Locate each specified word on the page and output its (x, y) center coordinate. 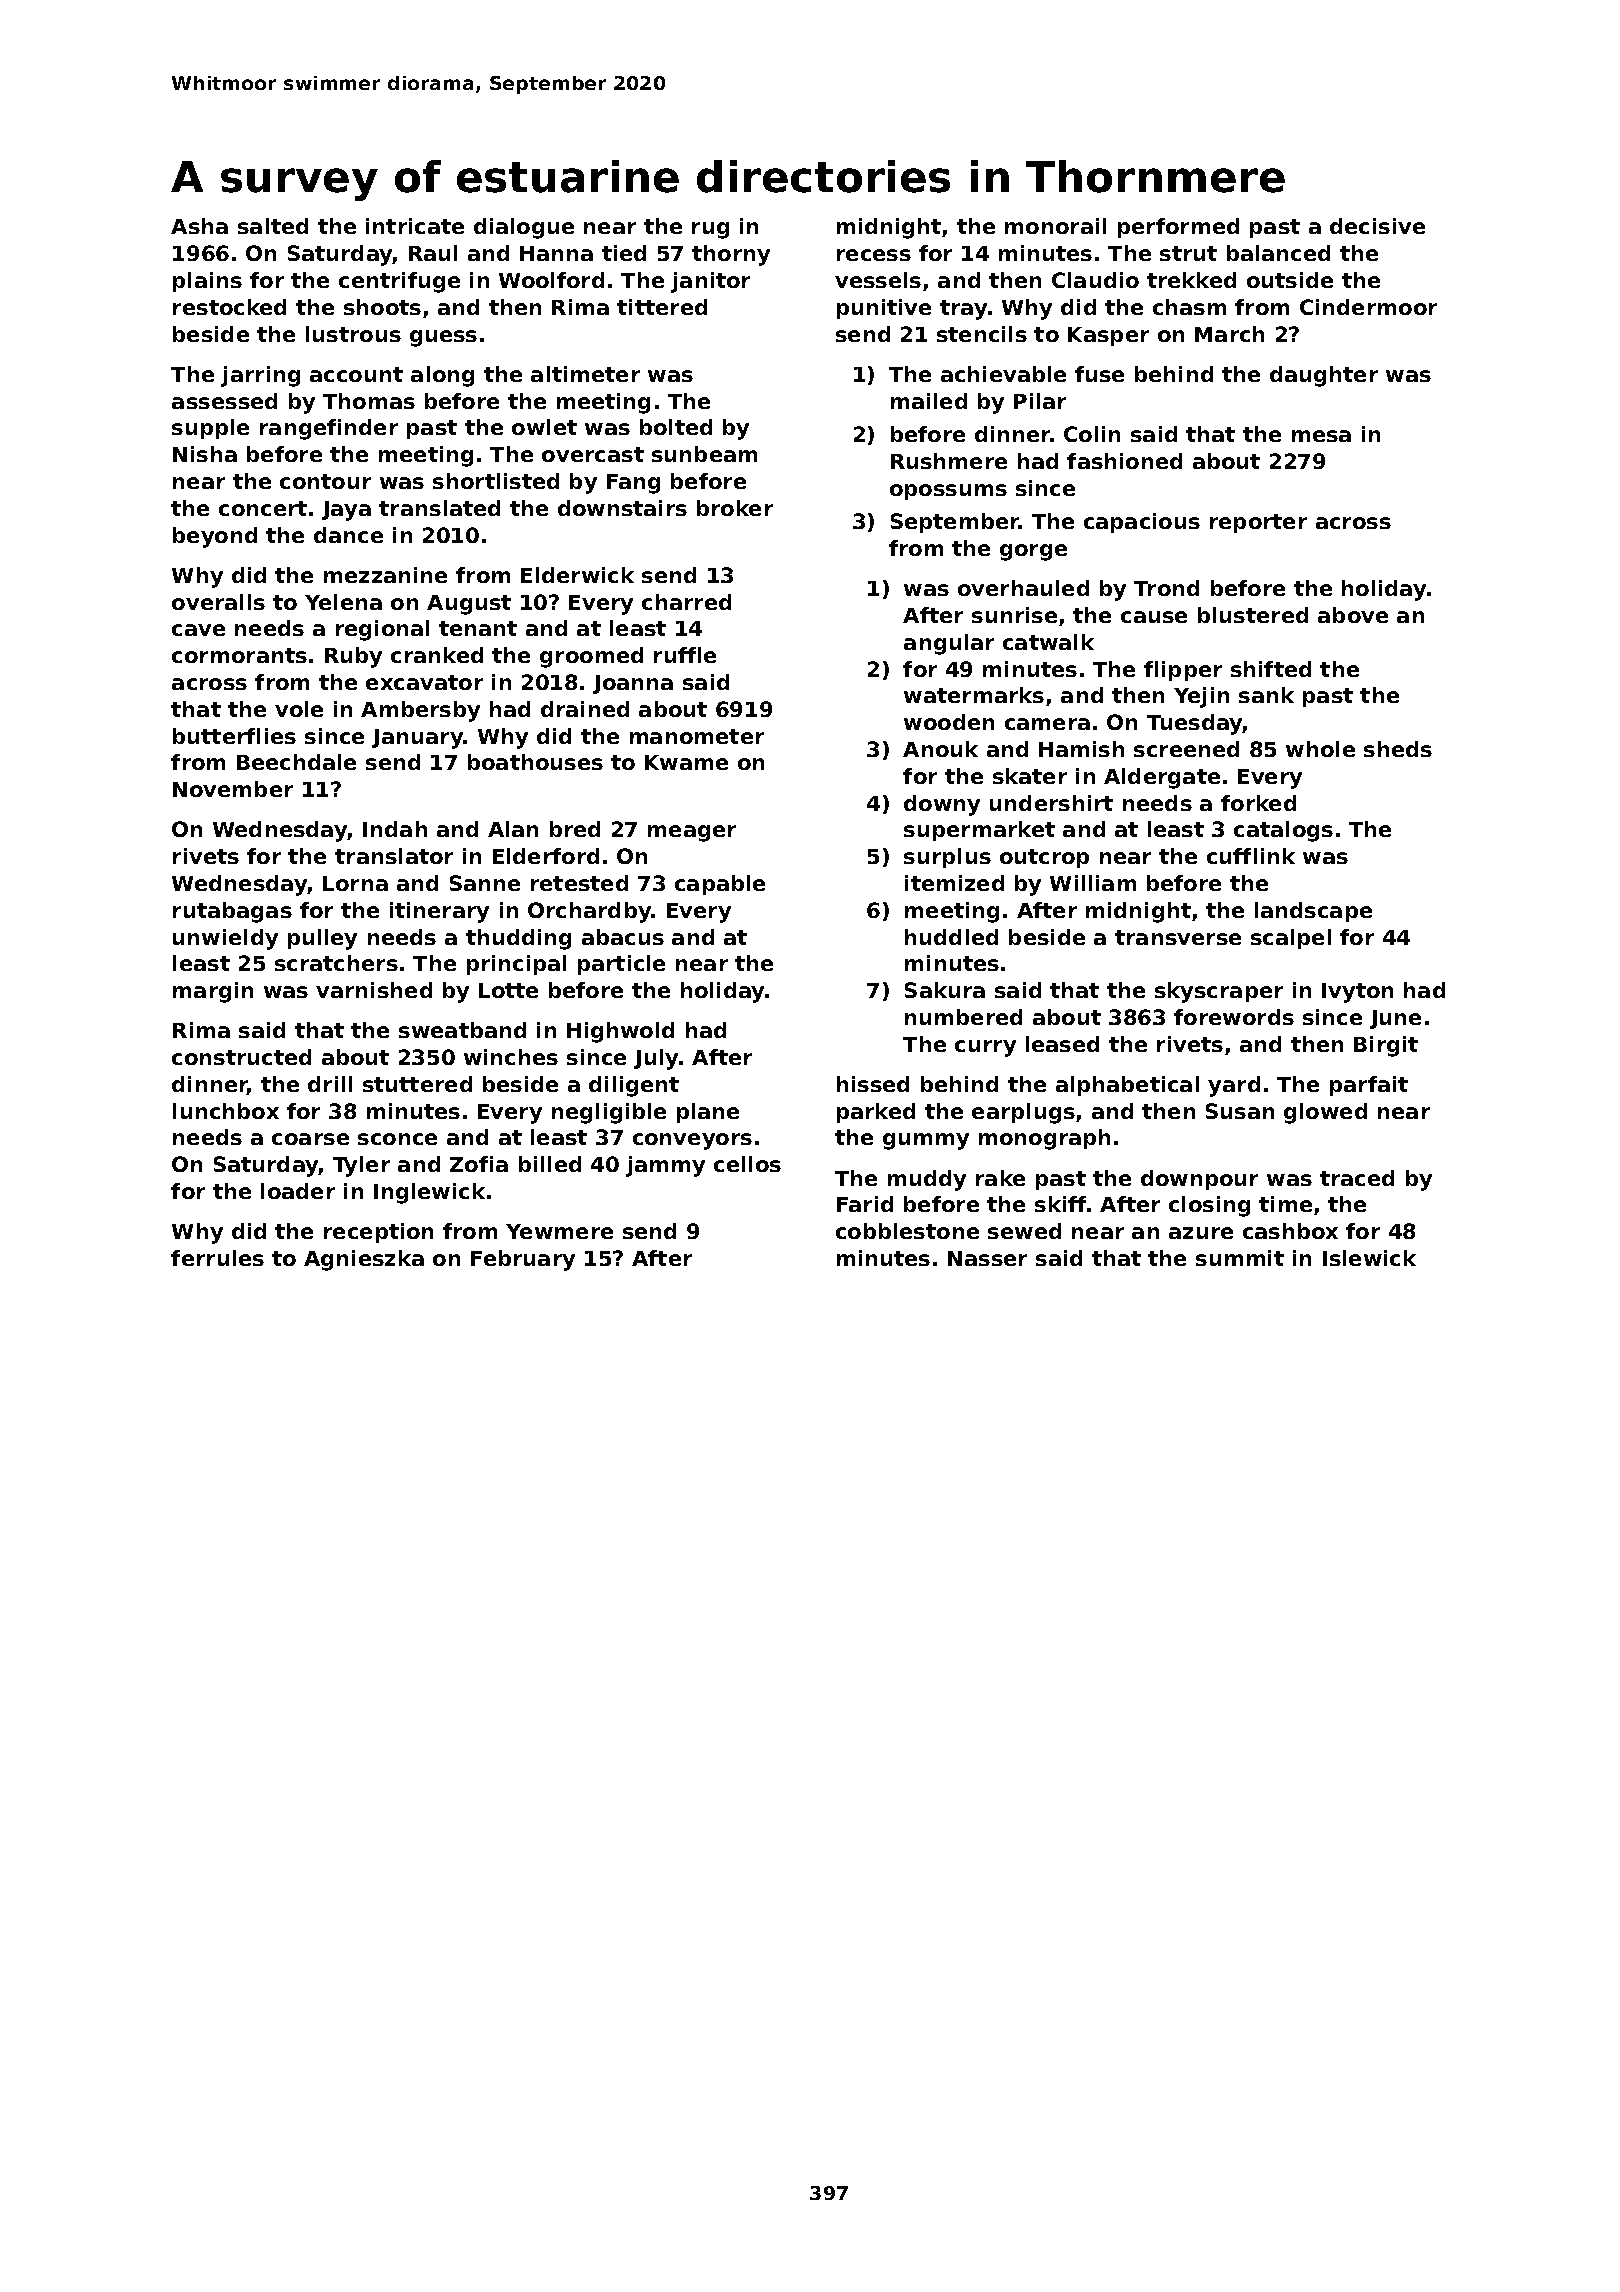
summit (1240, 1258)
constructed (241, 1057)
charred (686, 602)
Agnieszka (364, 1260)
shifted (1271, 669)
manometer (697, 736)
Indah (395, 829)
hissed (873, 1084)
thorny (731, 255)
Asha (199, 226)
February (523, 1260)
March (1229, 334)
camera (1047, 724)
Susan (1240, 1111)
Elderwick (577, 575)
